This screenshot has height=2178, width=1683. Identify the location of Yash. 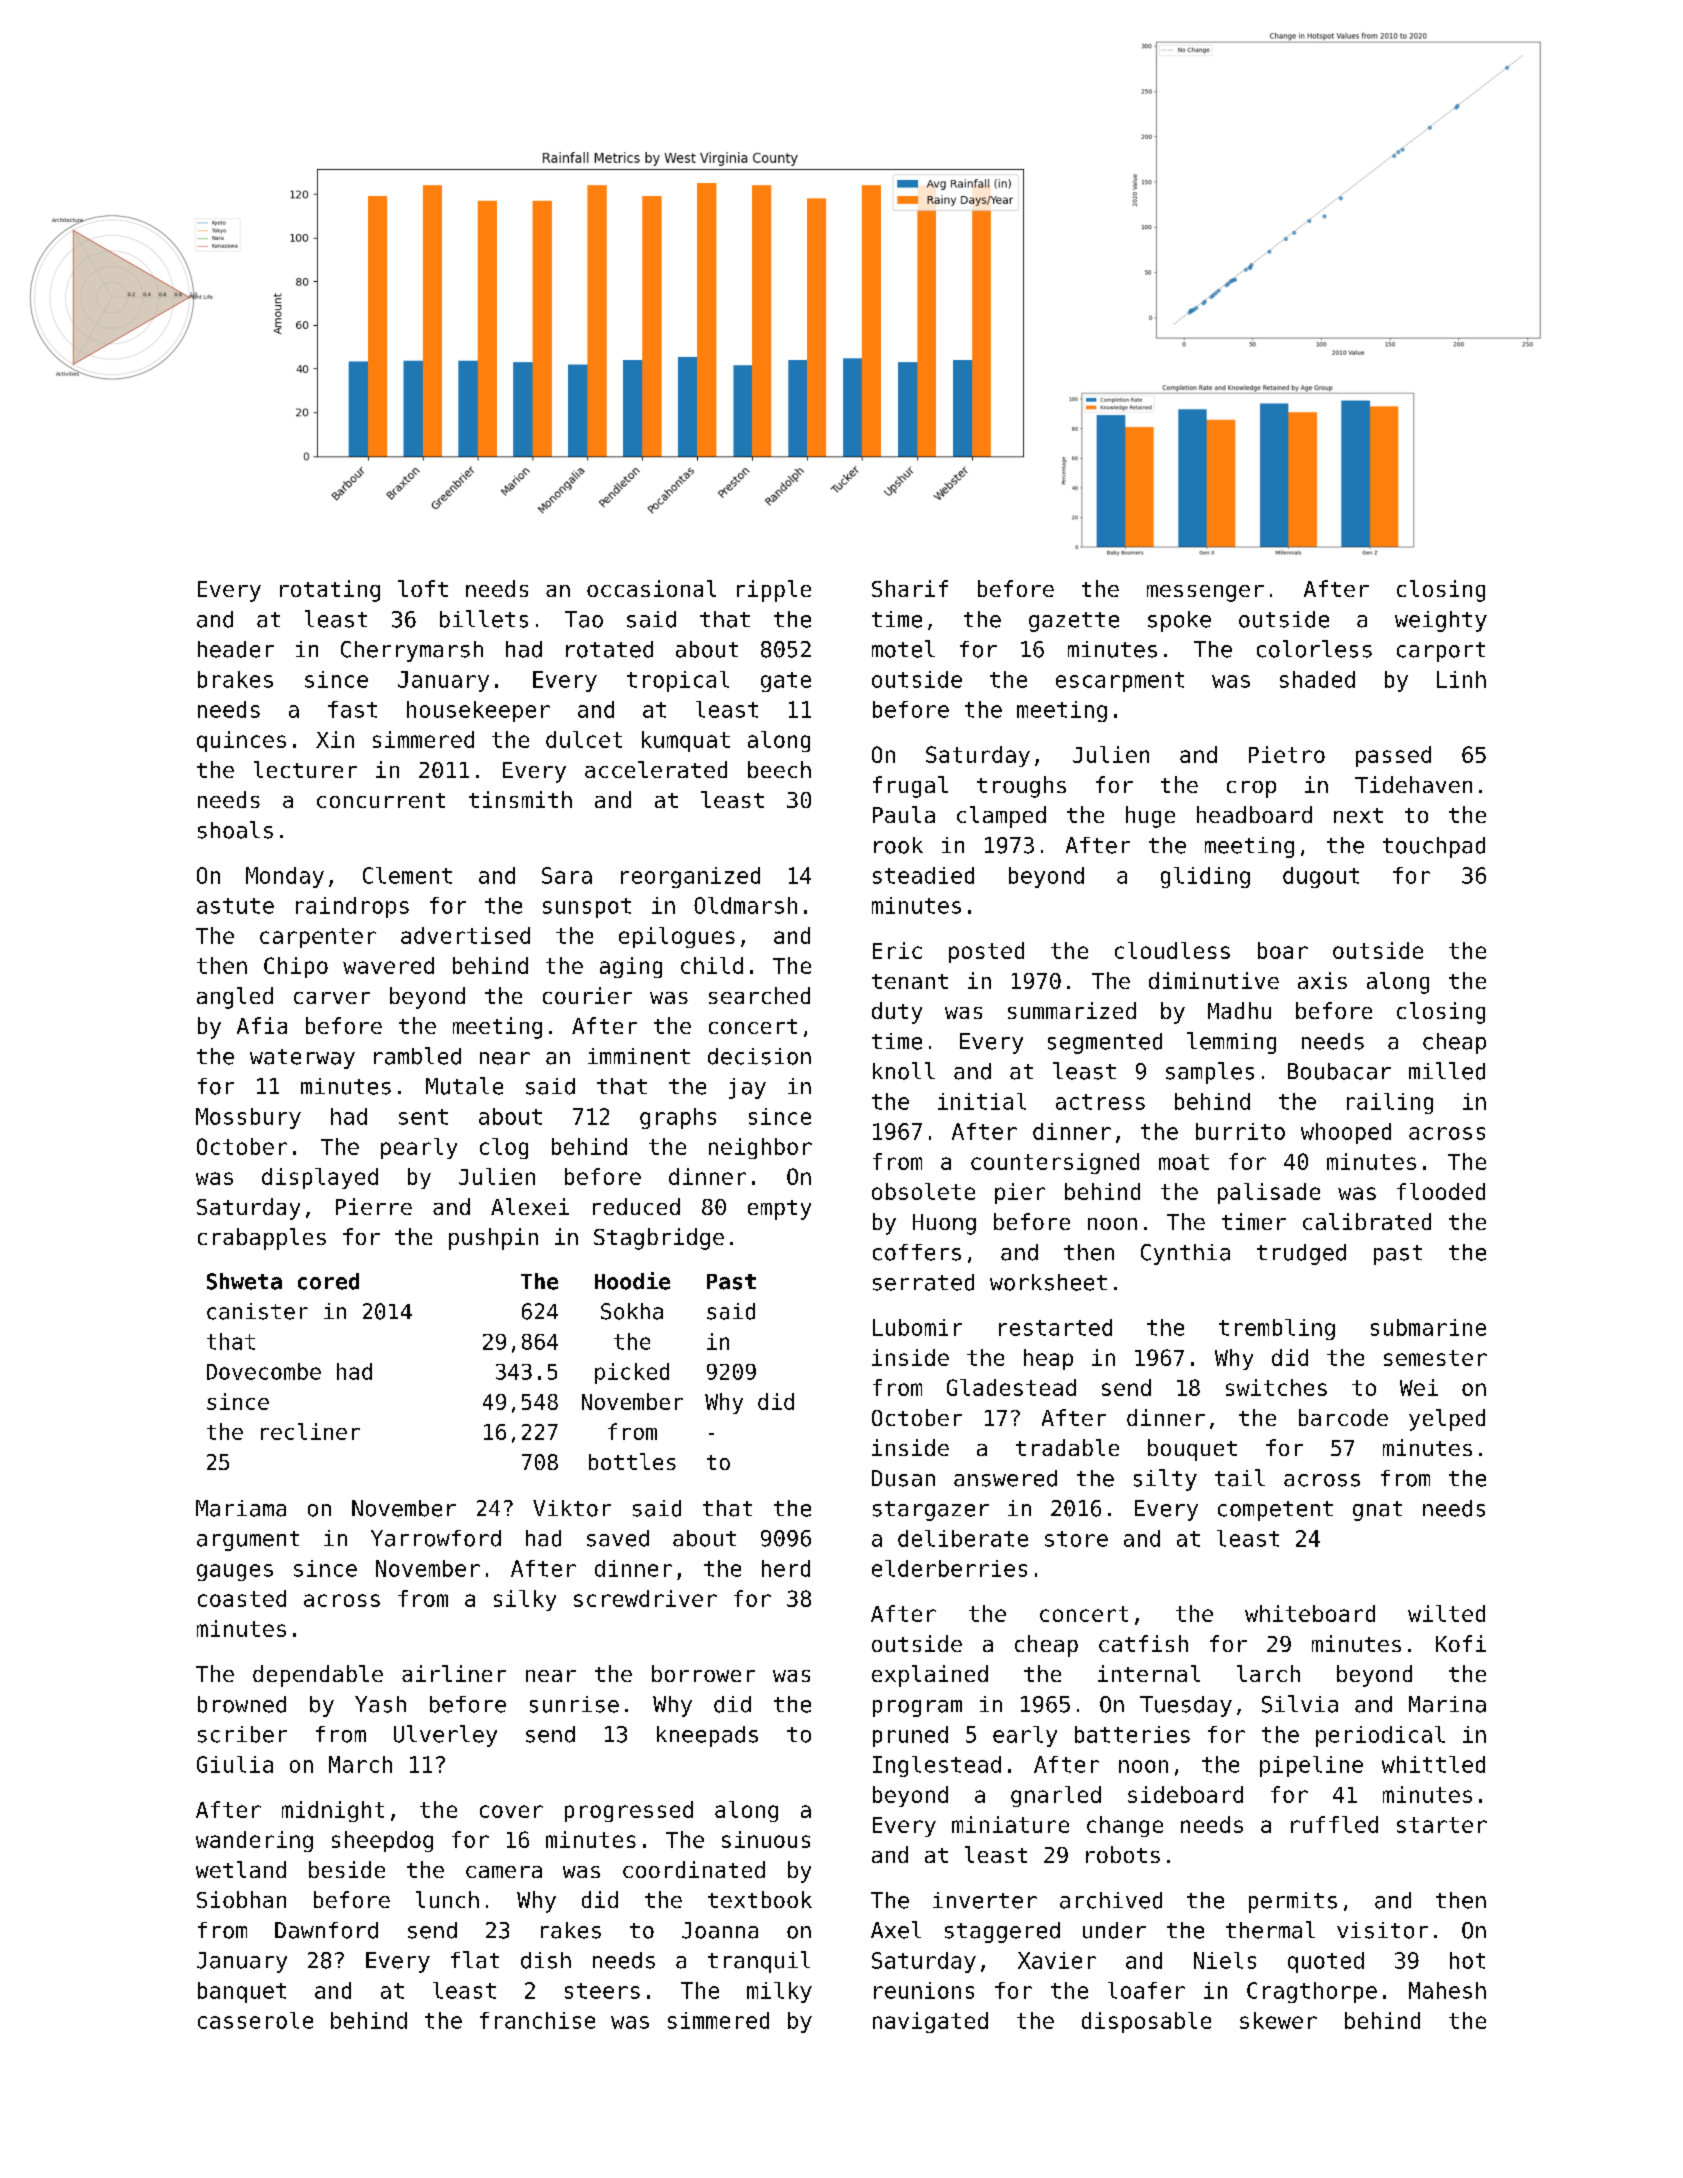
(380, 1704).
